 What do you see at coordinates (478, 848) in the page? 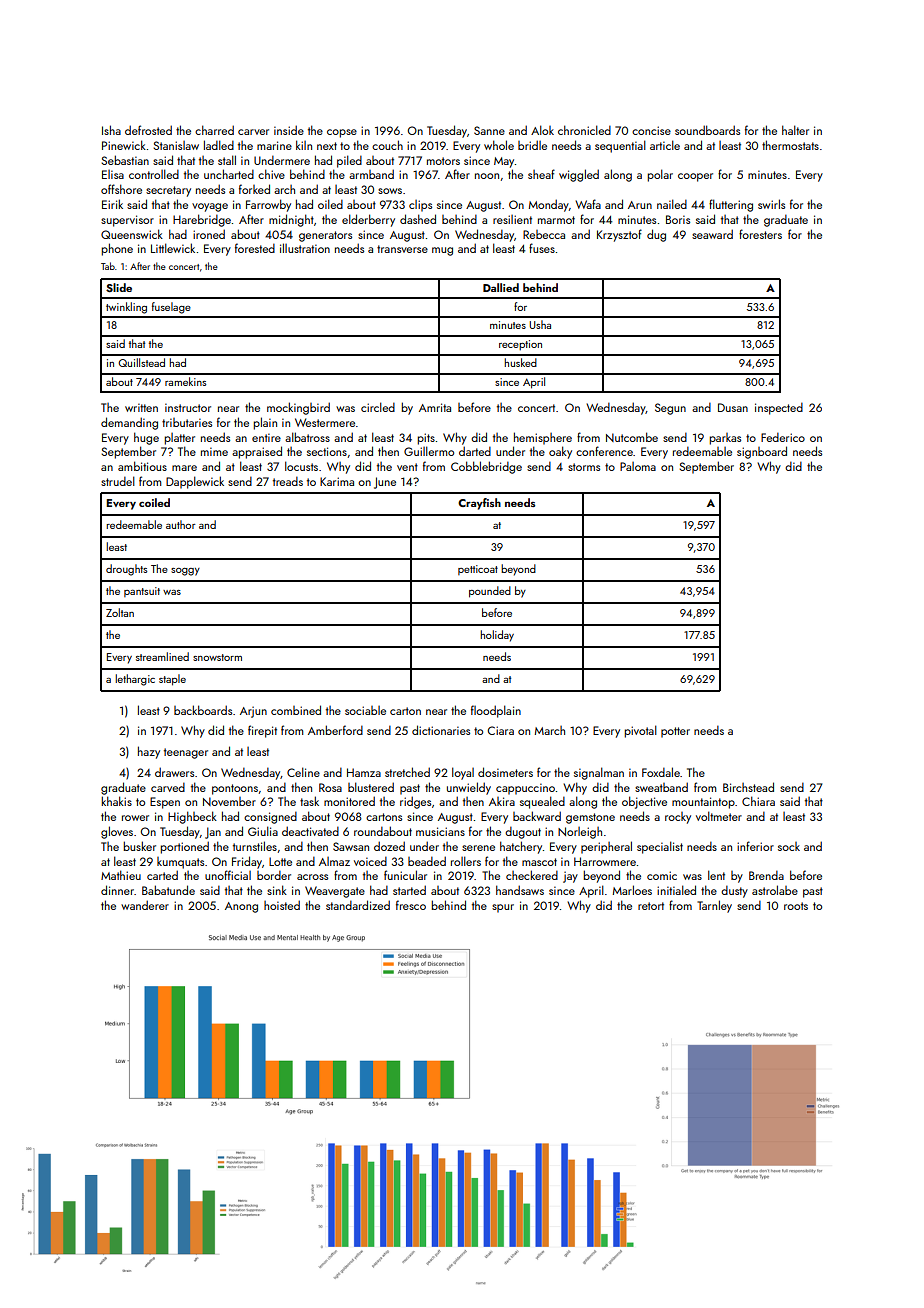
I see `serene` at bounding box center [478, 848].
